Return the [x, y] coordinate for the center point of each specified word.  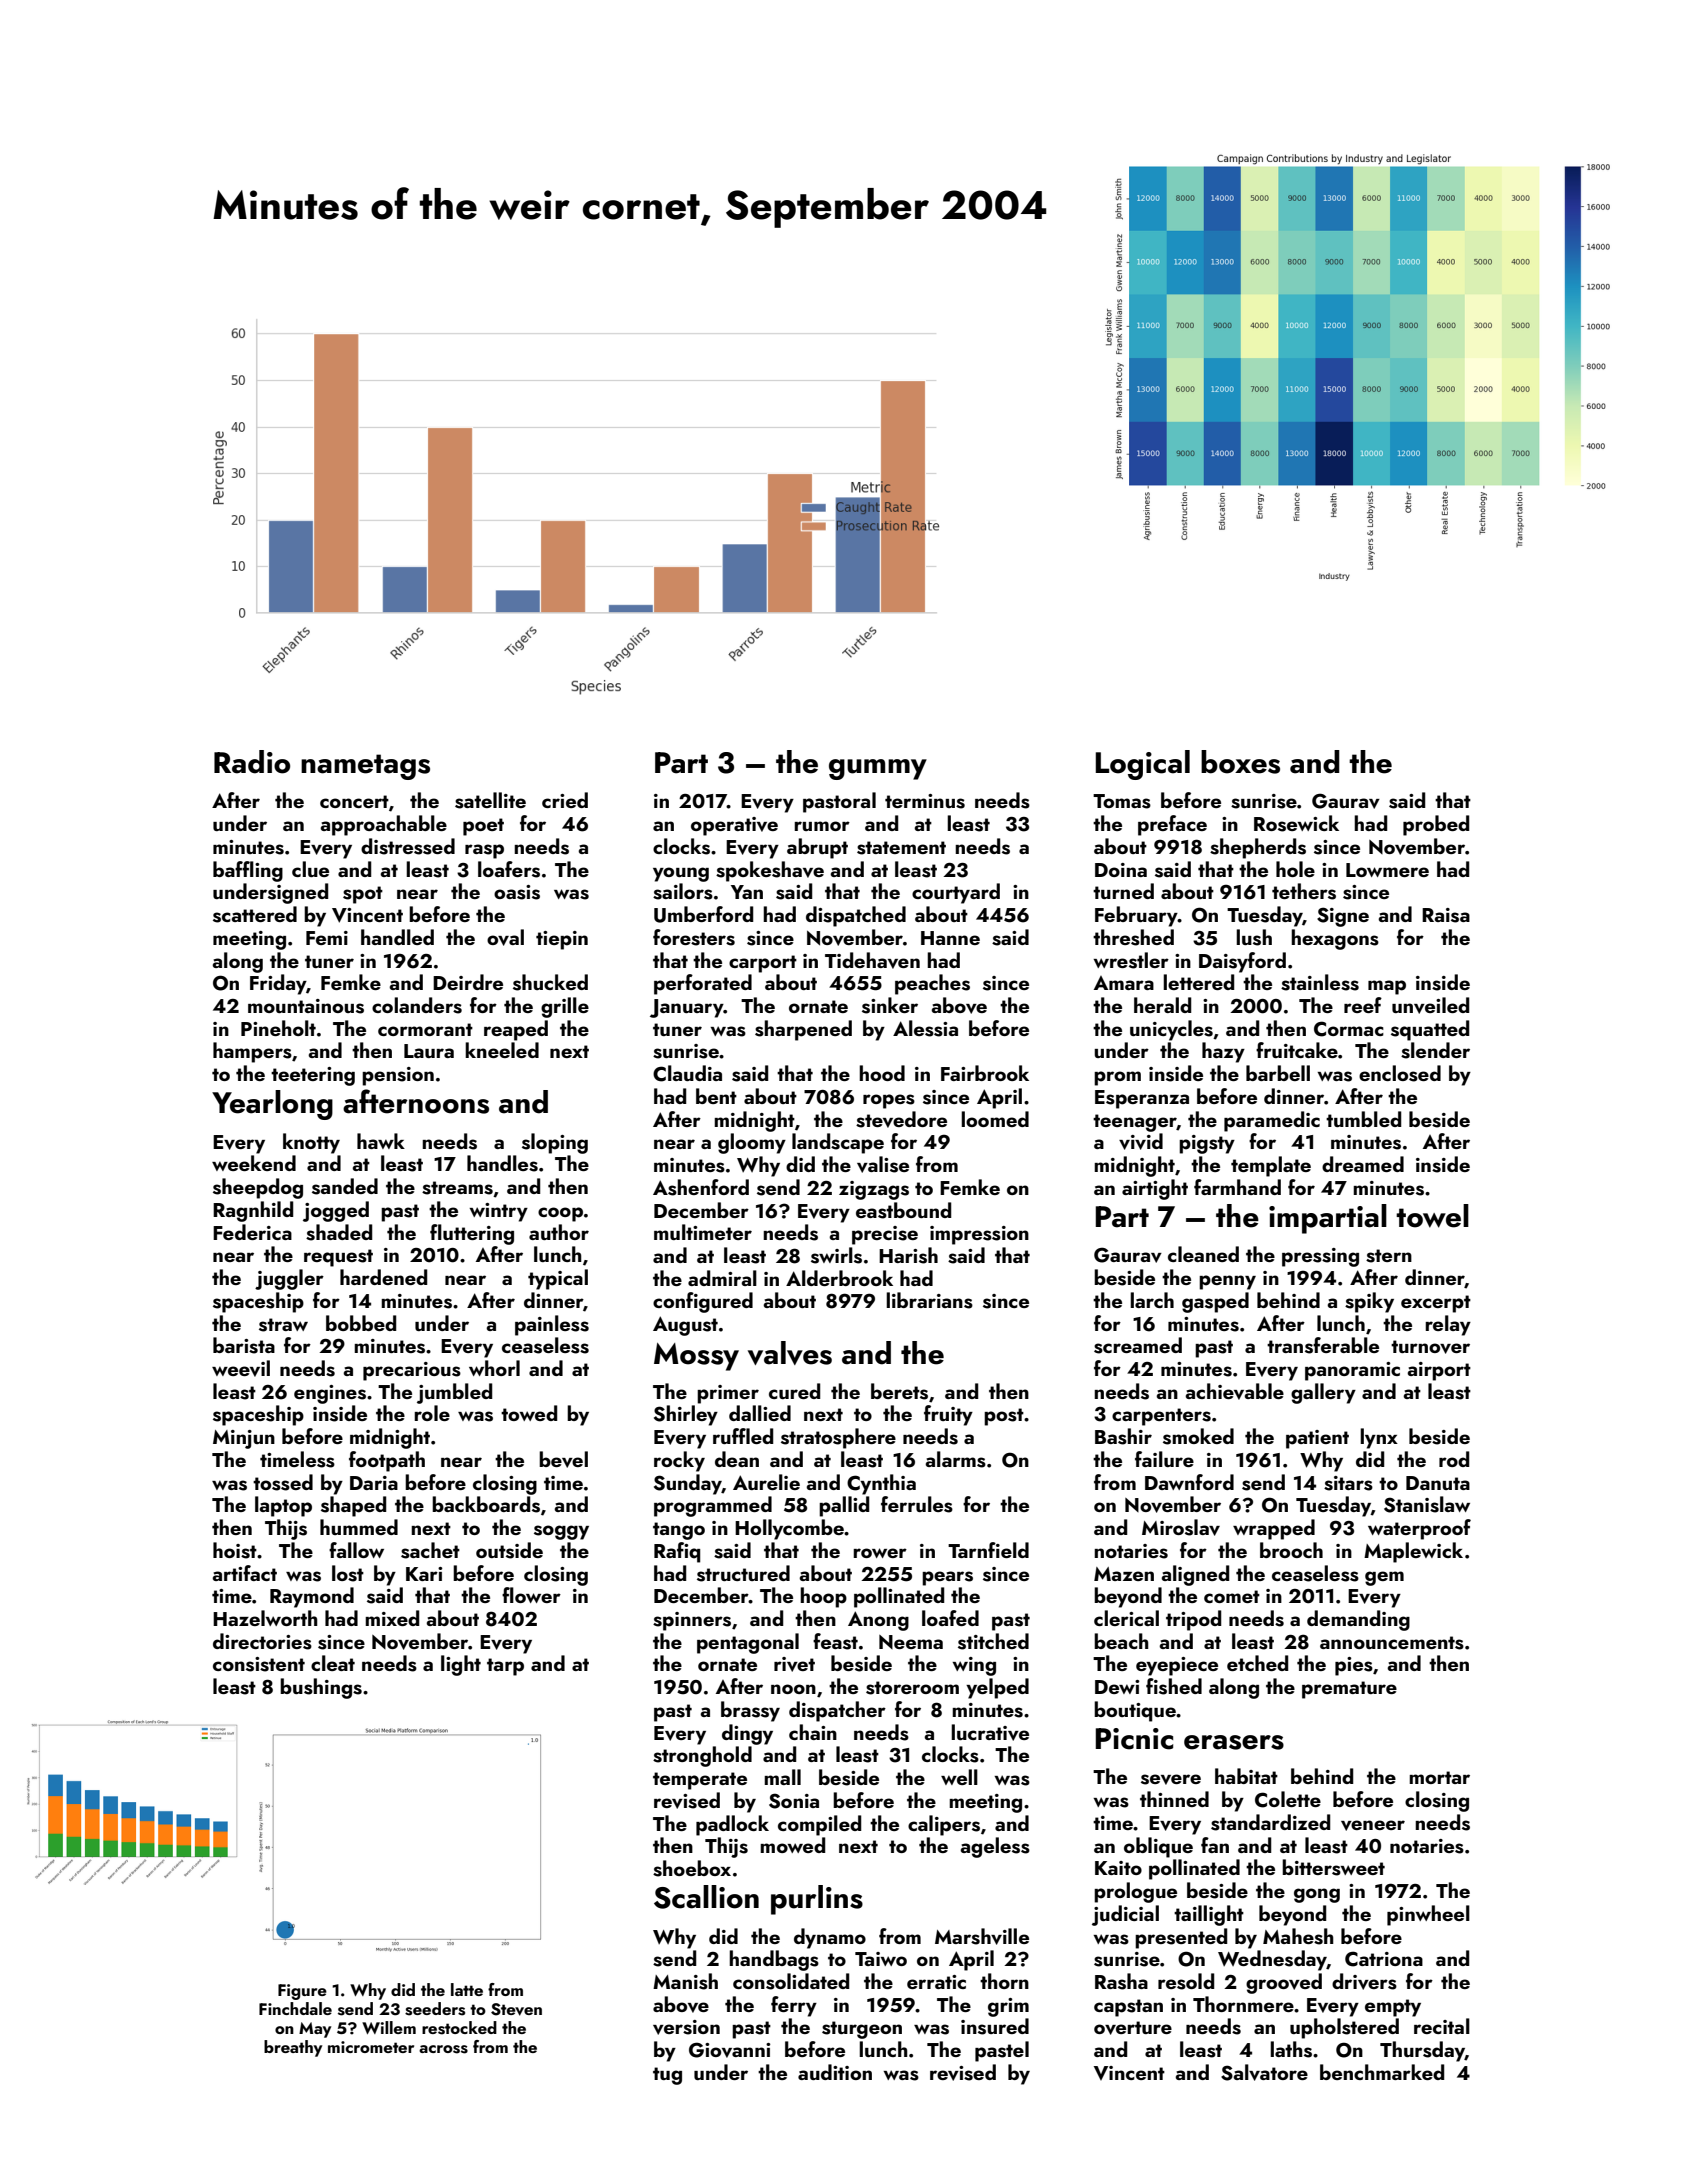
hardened [383, 1277]
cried [565, 800]
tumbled [1363, 1119]
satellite [490, 800]
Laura [429, 1051]
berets [899, 1391]
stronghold [702, 1756]
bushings [321, 1688]
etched [1257, 1663]
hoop [823, 1597]
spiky [1369, 1302]
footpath [387, 1461]
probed [1436, 825]
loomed [995, 1119]
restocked [459, 2028]
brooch [1291, 1550]
